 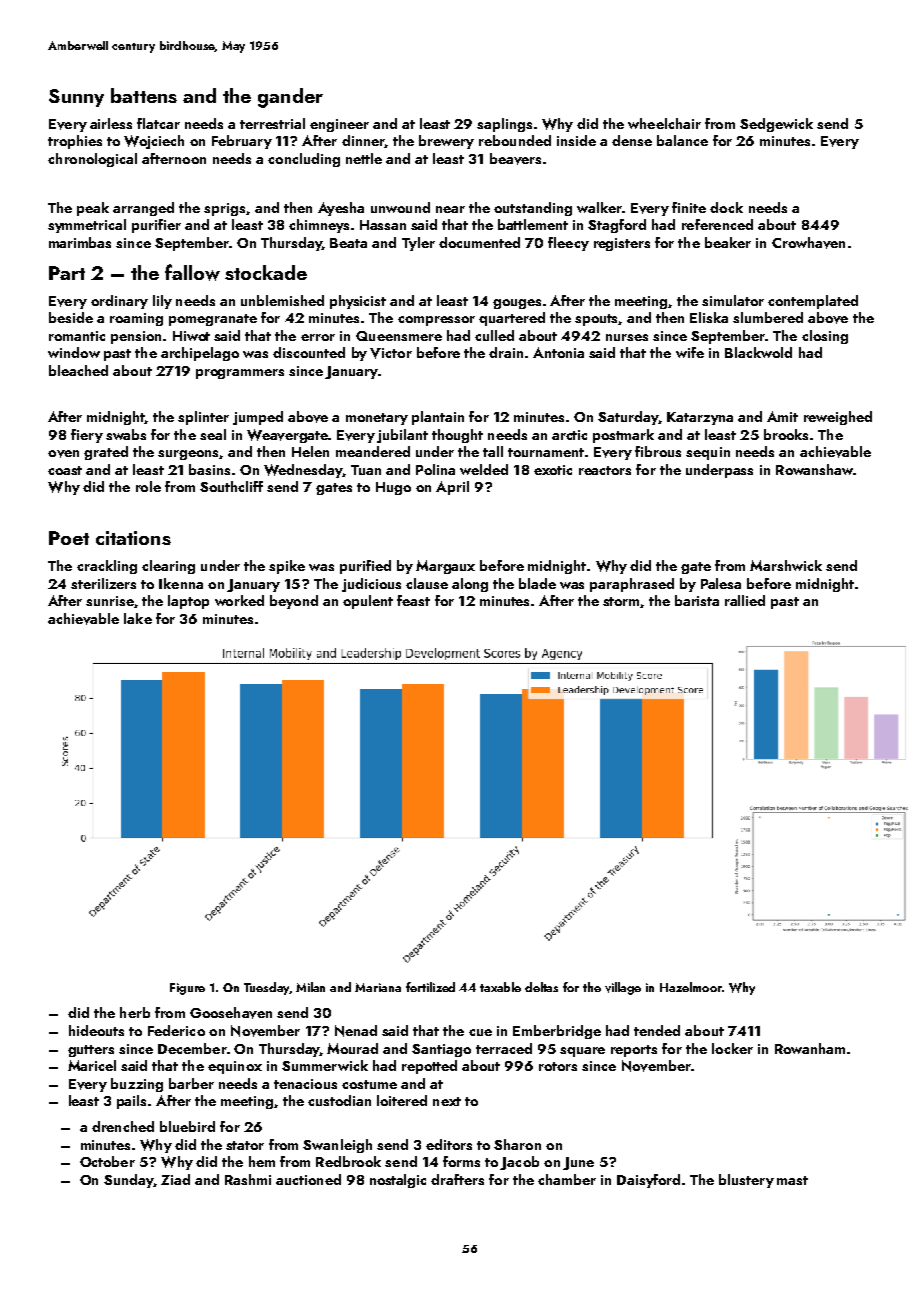 I want to click on Ziad, so click(x=175, y=1179).
